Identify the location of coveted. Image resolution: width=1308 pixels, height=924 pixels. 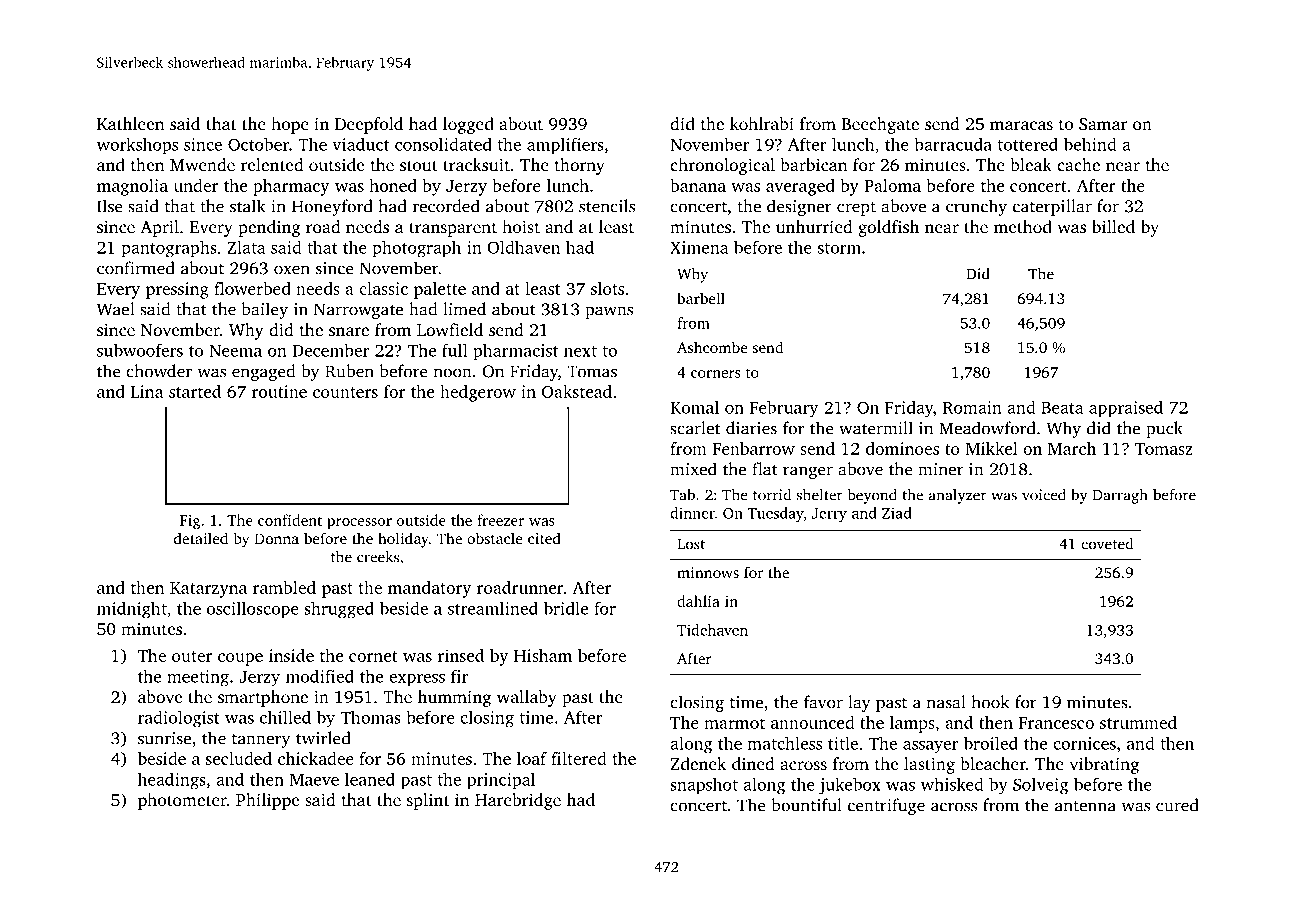
(1107, 544).
